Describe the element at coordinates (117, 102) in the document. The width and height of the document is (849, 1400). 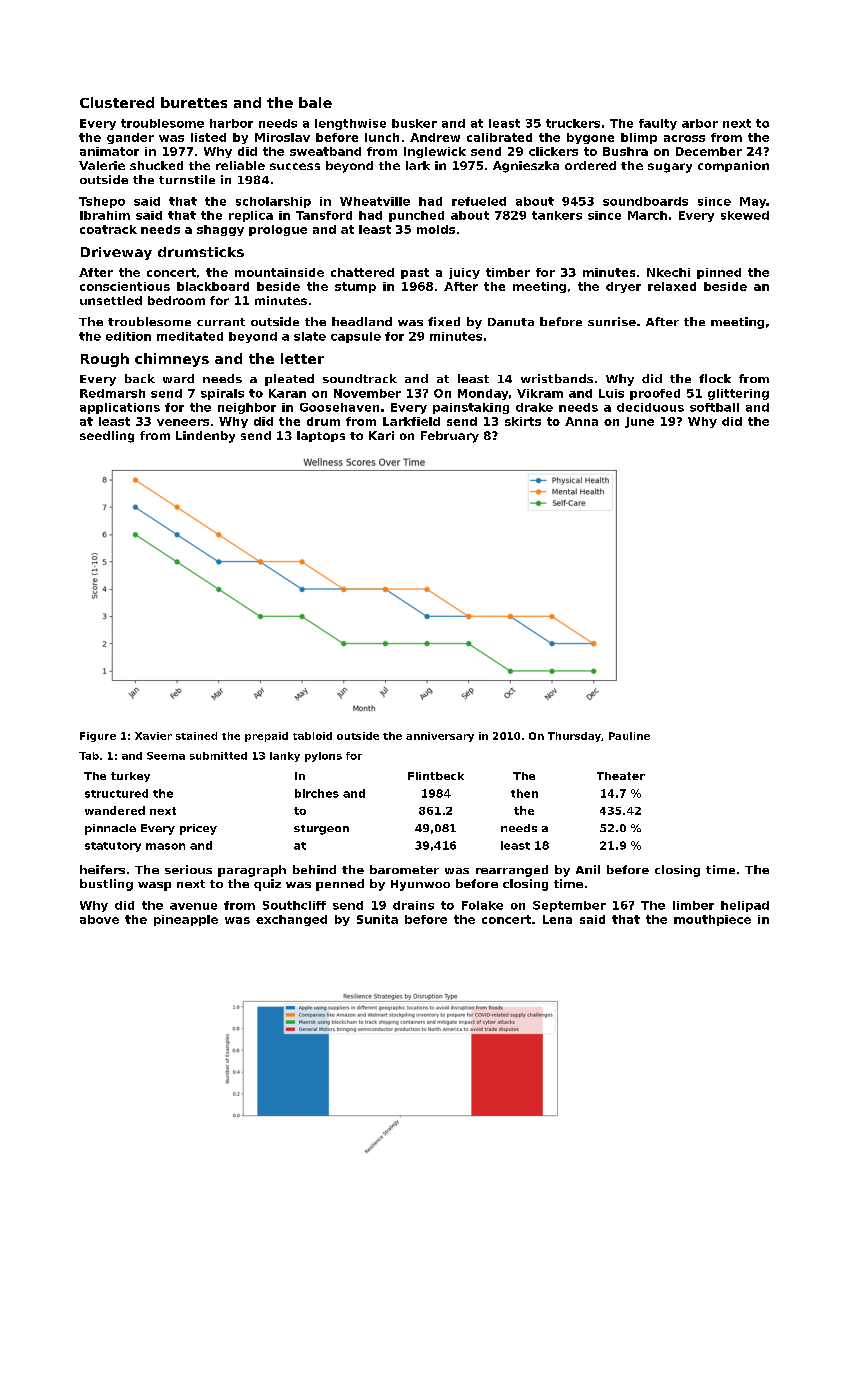
I see `Clustered` at that location.
